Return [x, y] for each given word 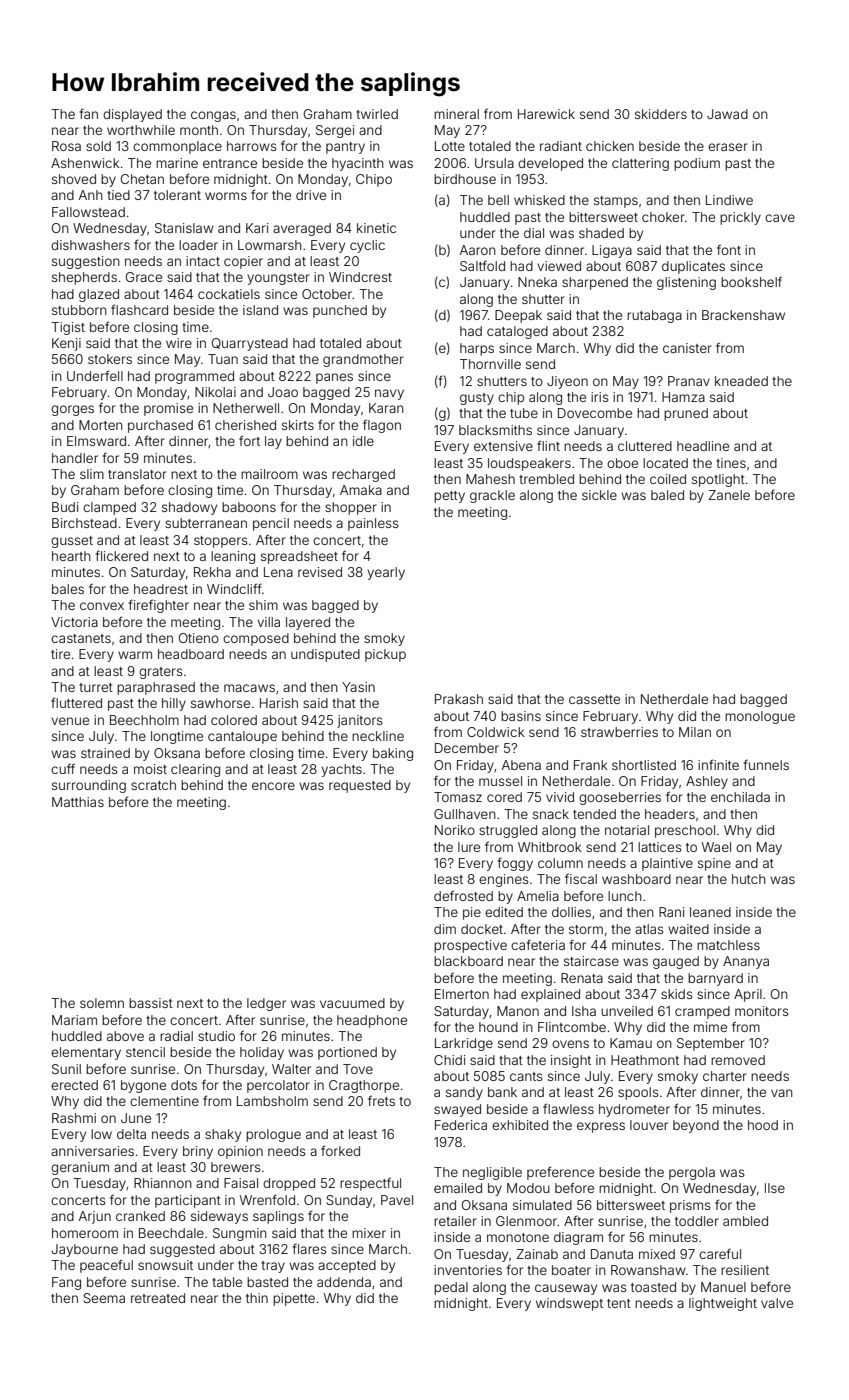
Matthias [78, 802]
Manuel [723, 1287]
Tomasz [458, 797]
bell [498, 200]
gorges [72, 410]
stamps [616, 202]
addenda [344, 1282]
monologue [760, 717]
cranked [140, 1216]
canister [687, 348]
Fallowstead [88, 212]
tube [524, 413]
